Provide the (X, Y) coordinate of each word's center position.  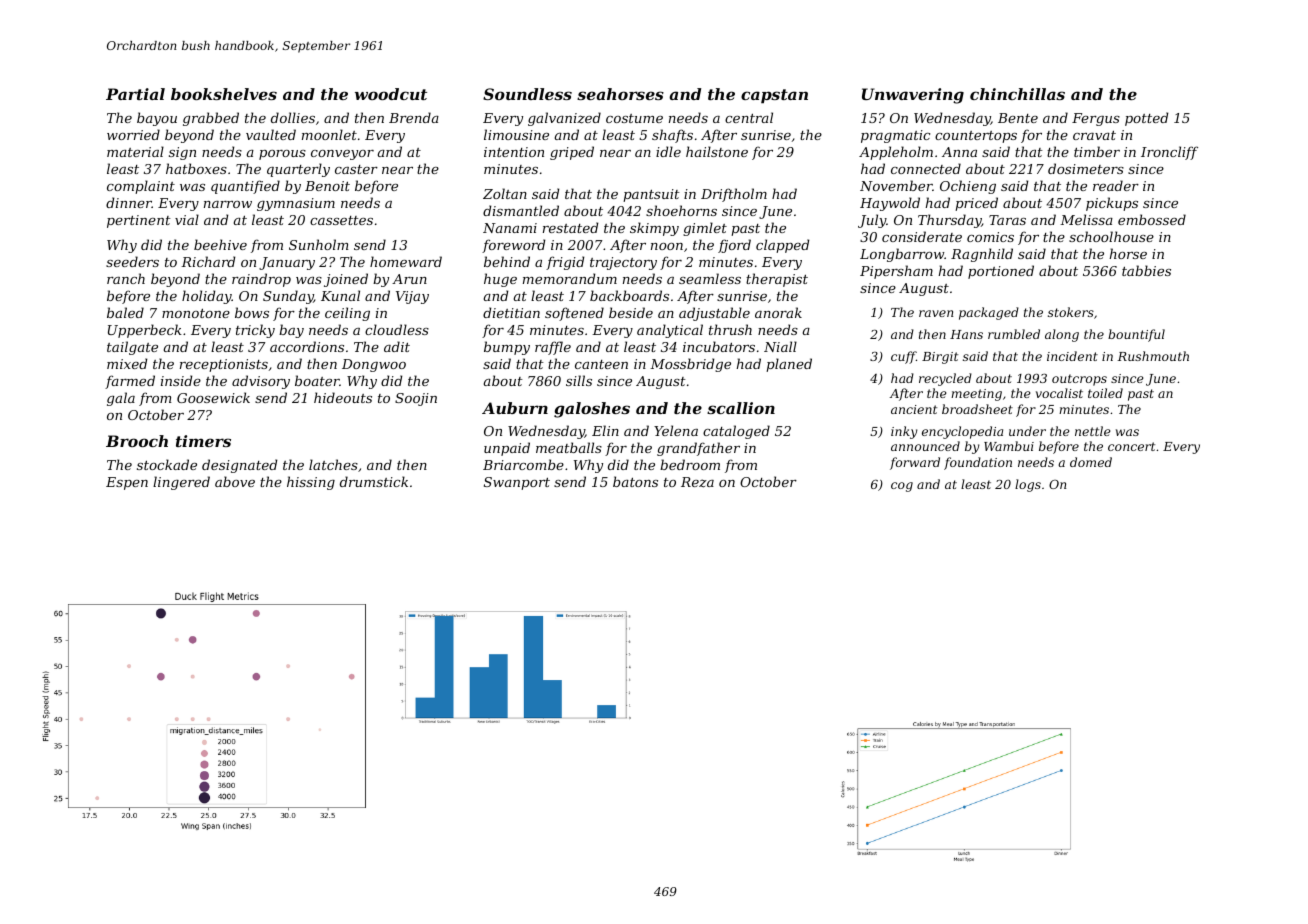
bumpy (507, 348)
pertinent (139, 221)
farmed (130, 382)
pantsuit (651, 195)
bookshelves (224, 94)
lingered (181, 483)
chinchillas (1017, 94)
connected (926, 168)
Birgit (940, 358)
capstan (774, 96)
